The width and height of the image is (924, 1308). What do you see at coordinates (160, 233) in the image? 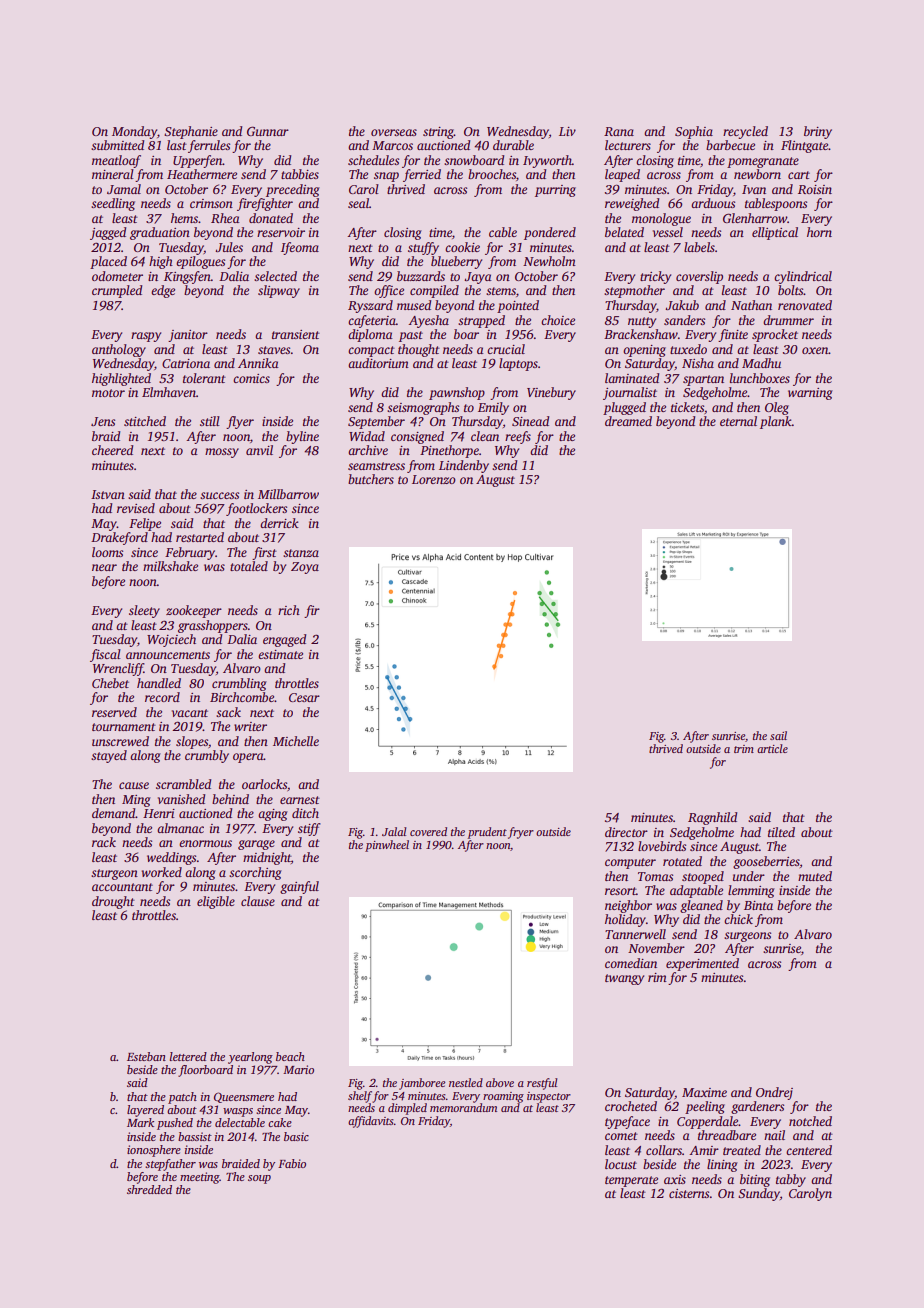
I see `graduation` at bounding box center [160, 233].
